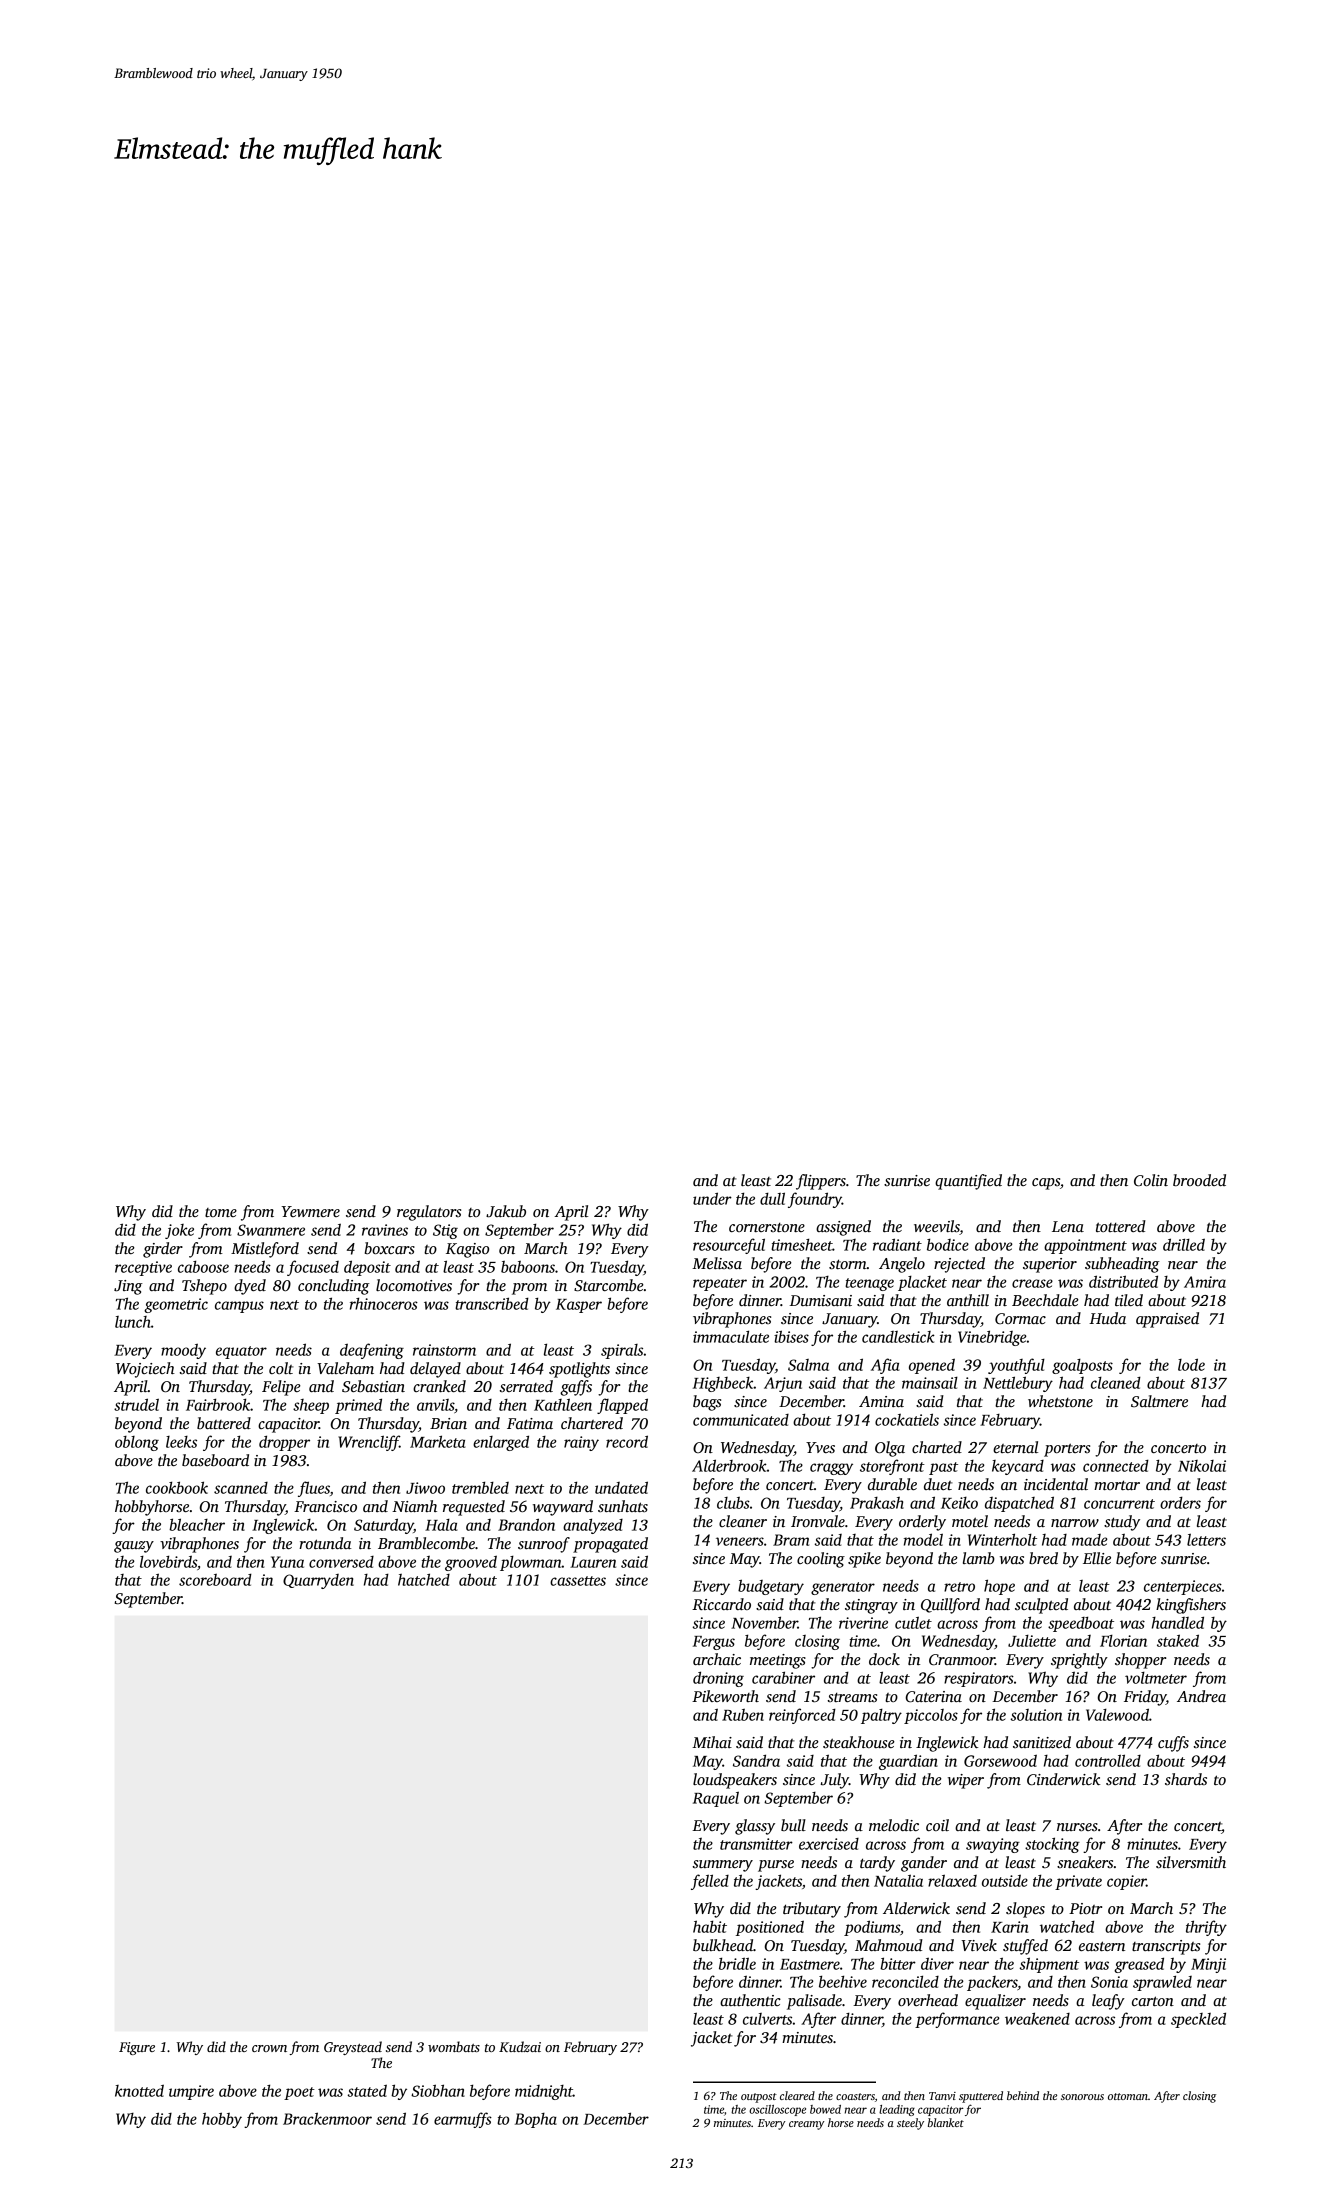  Describe the element at coordinates (269, 2048) in the screenshot. I see `crown` at that location.
